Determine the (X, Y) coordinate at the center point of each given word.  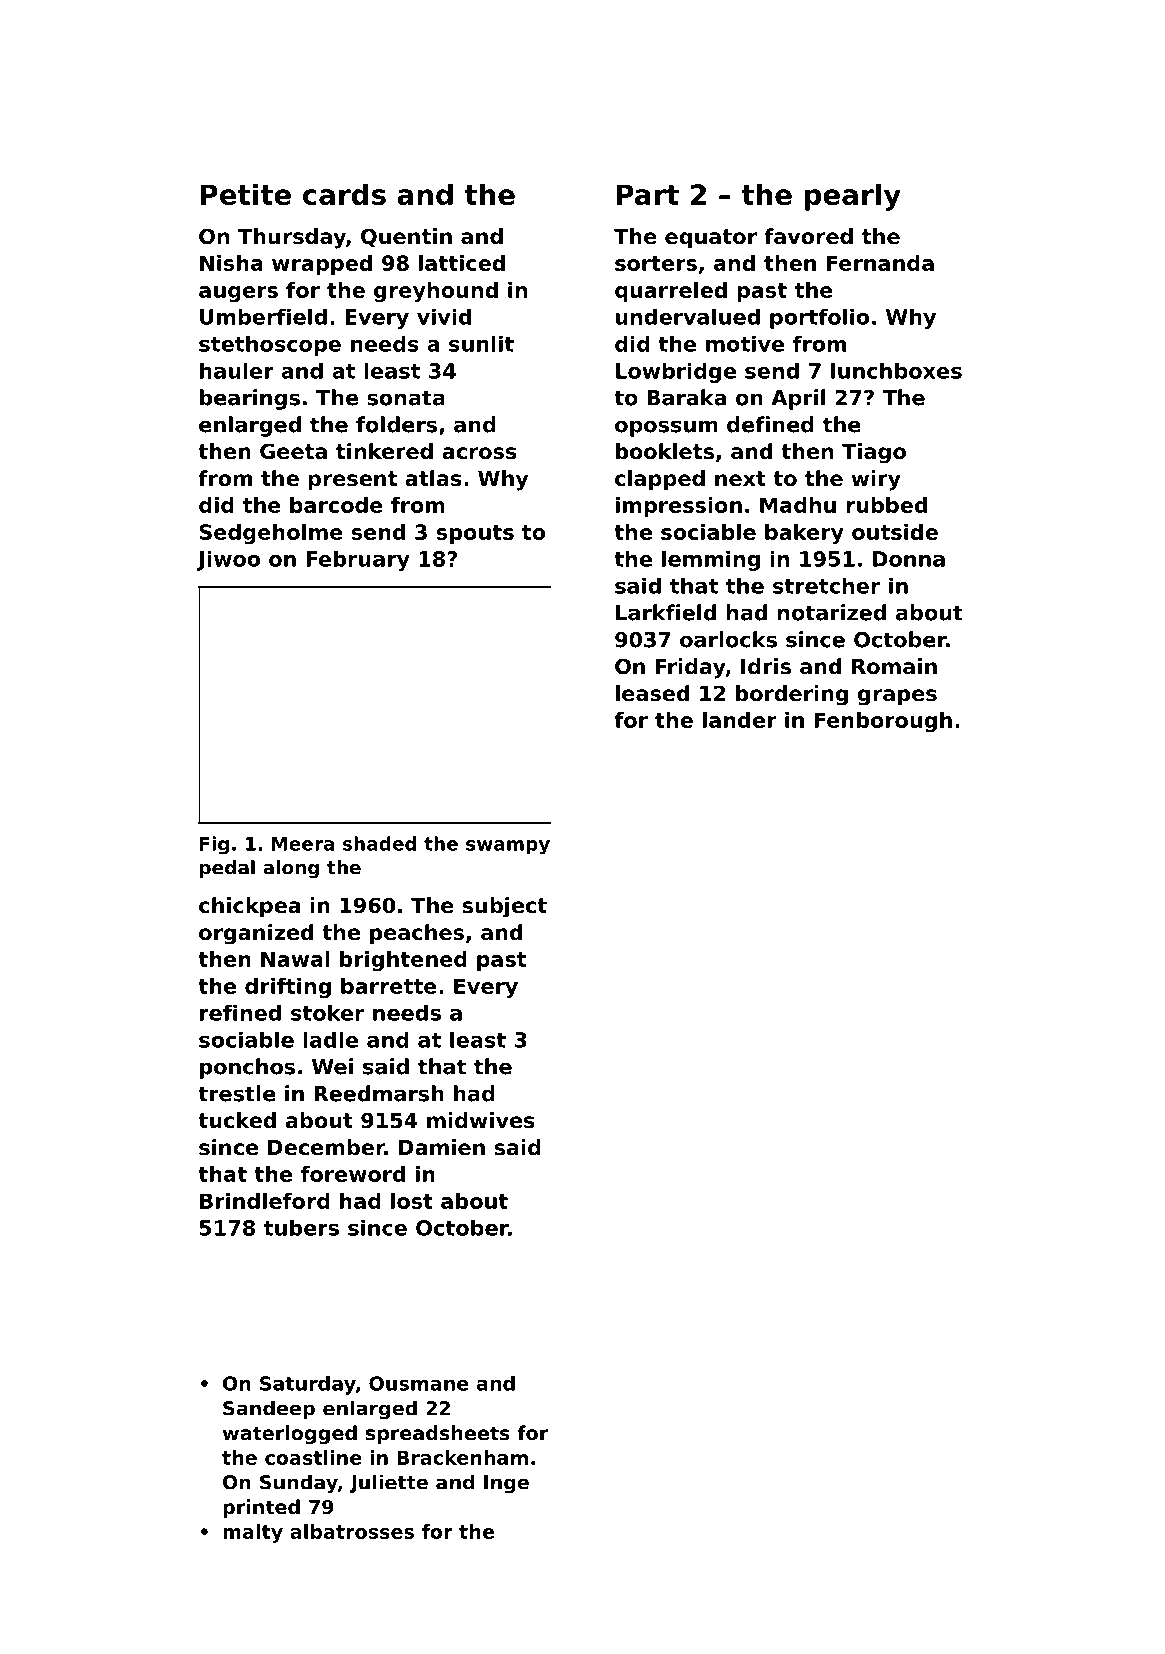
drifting (288, 988)
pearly (853, 197)
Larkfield (666, 612)
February (358, 561)
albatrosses (352, 1531)
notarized (831, 612)
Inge (506, 1484)
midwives (481, 1120)
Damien (442, 1147)
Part (648, 194)
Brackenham (462, 1457)
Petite (246, 194)
